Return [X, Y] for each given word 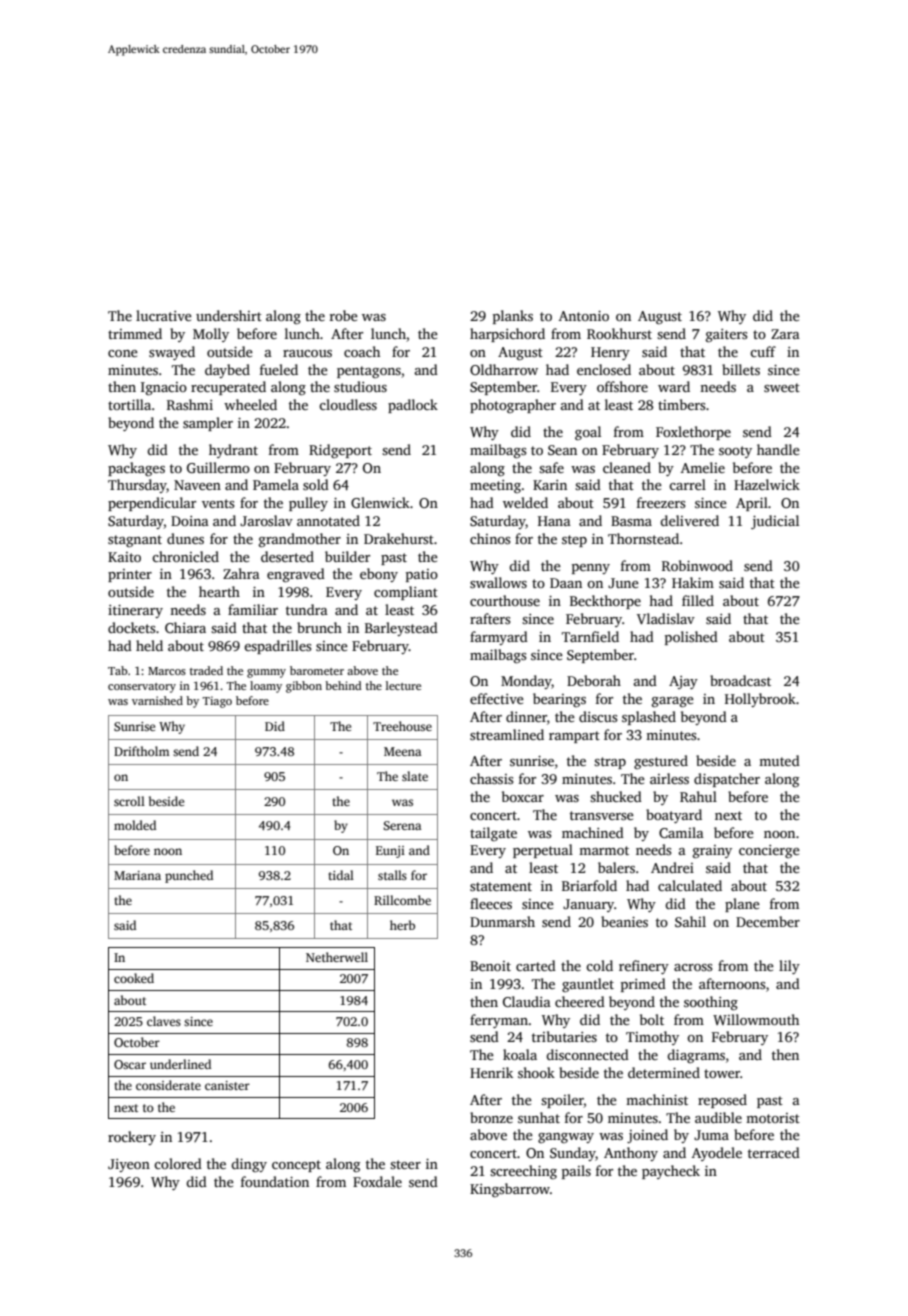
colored [178, 1163]
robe [344, 315]
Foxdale [377, 1181]
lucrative [164, 315]
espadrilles [277, 647]
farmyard [499, 638]
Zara [785, 334]
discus [598, 716]
